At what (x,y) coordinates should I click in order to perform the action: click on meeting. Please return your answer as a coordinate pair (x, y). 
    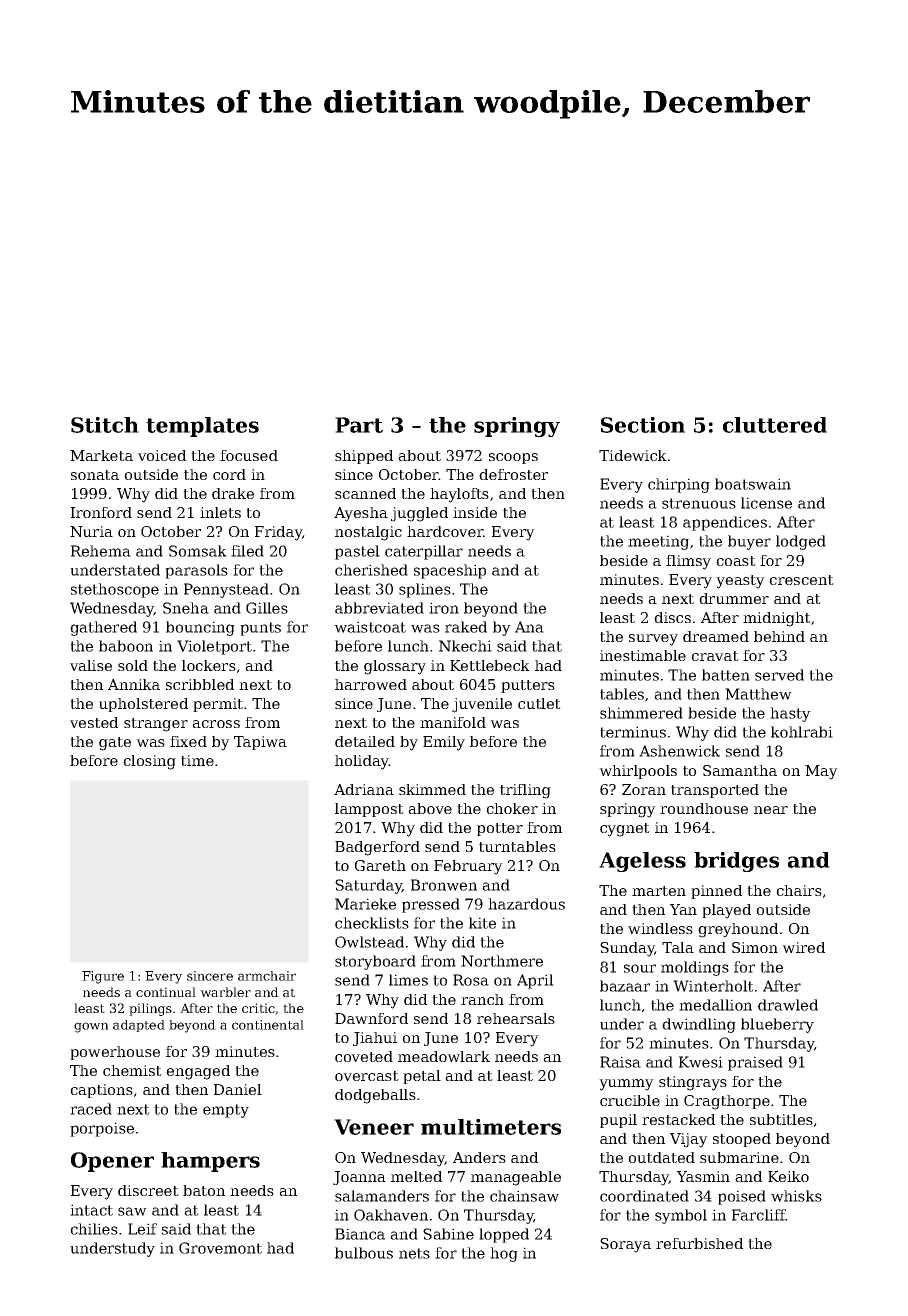
    Looking at the image, I should click on (658, 542).
